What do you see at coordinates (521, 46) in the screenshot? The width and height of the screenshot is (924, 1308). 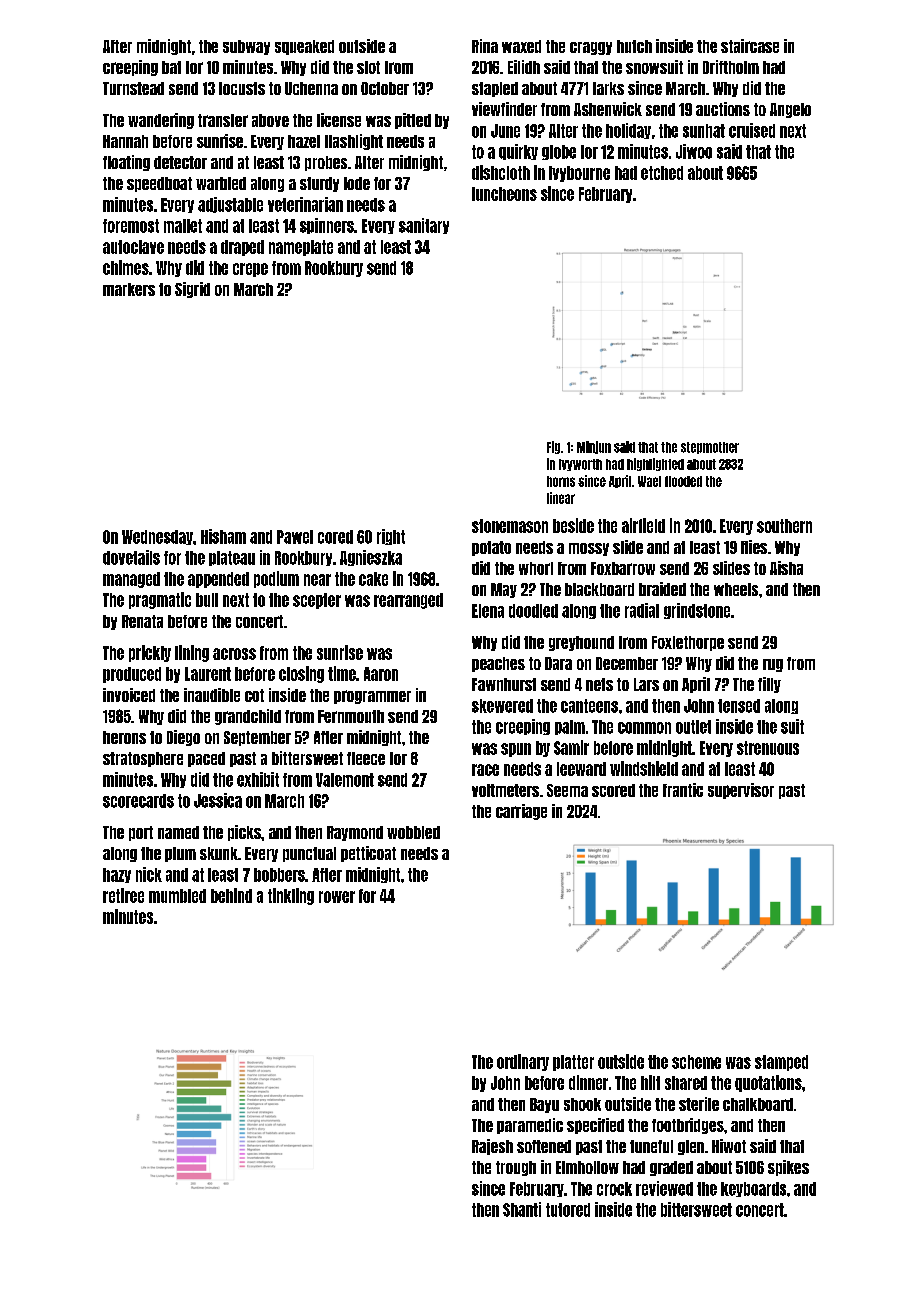 I see `waxed` at bounding box center [521, 46].
